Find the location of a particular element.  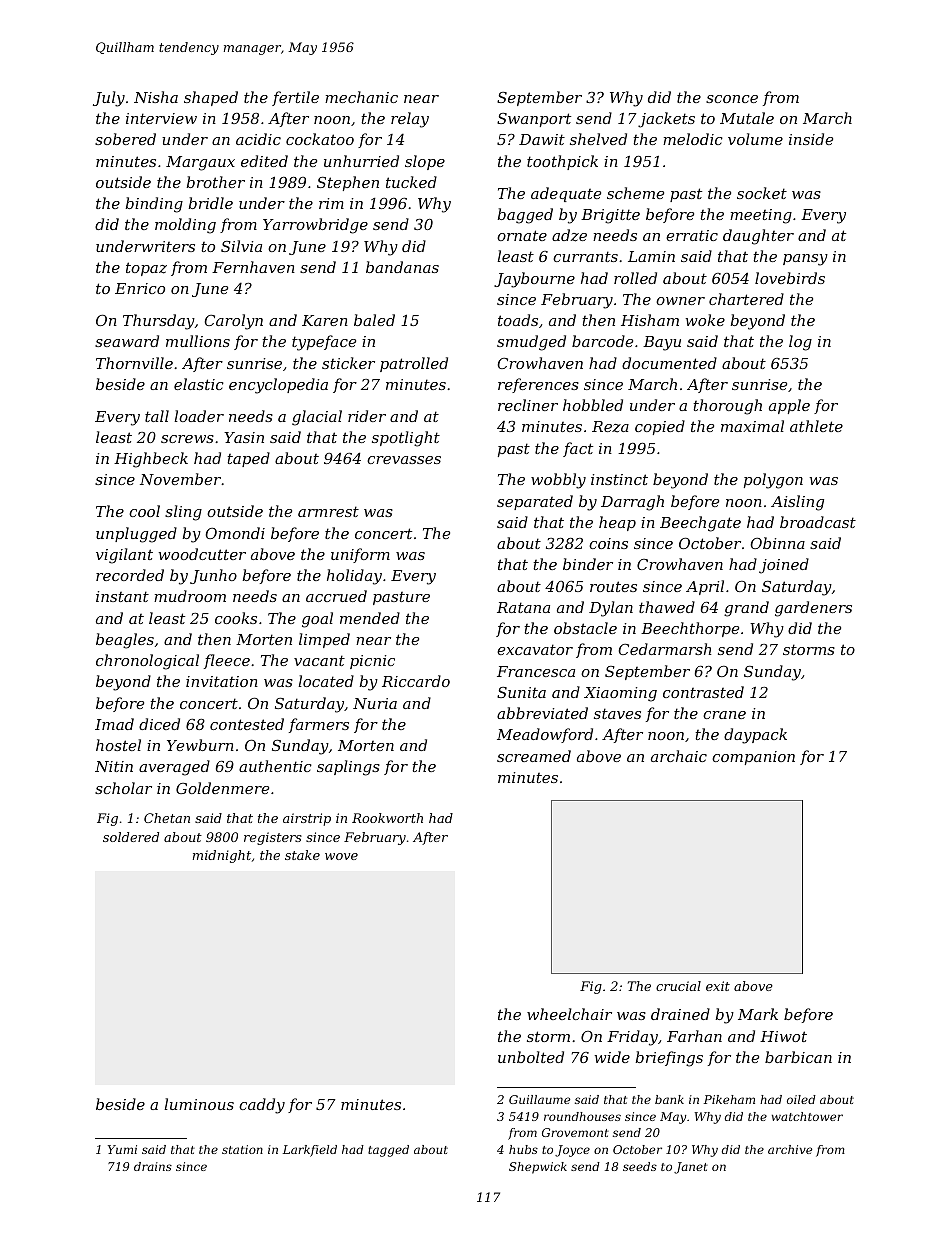

midnight is located at coordinates (222, 856).
